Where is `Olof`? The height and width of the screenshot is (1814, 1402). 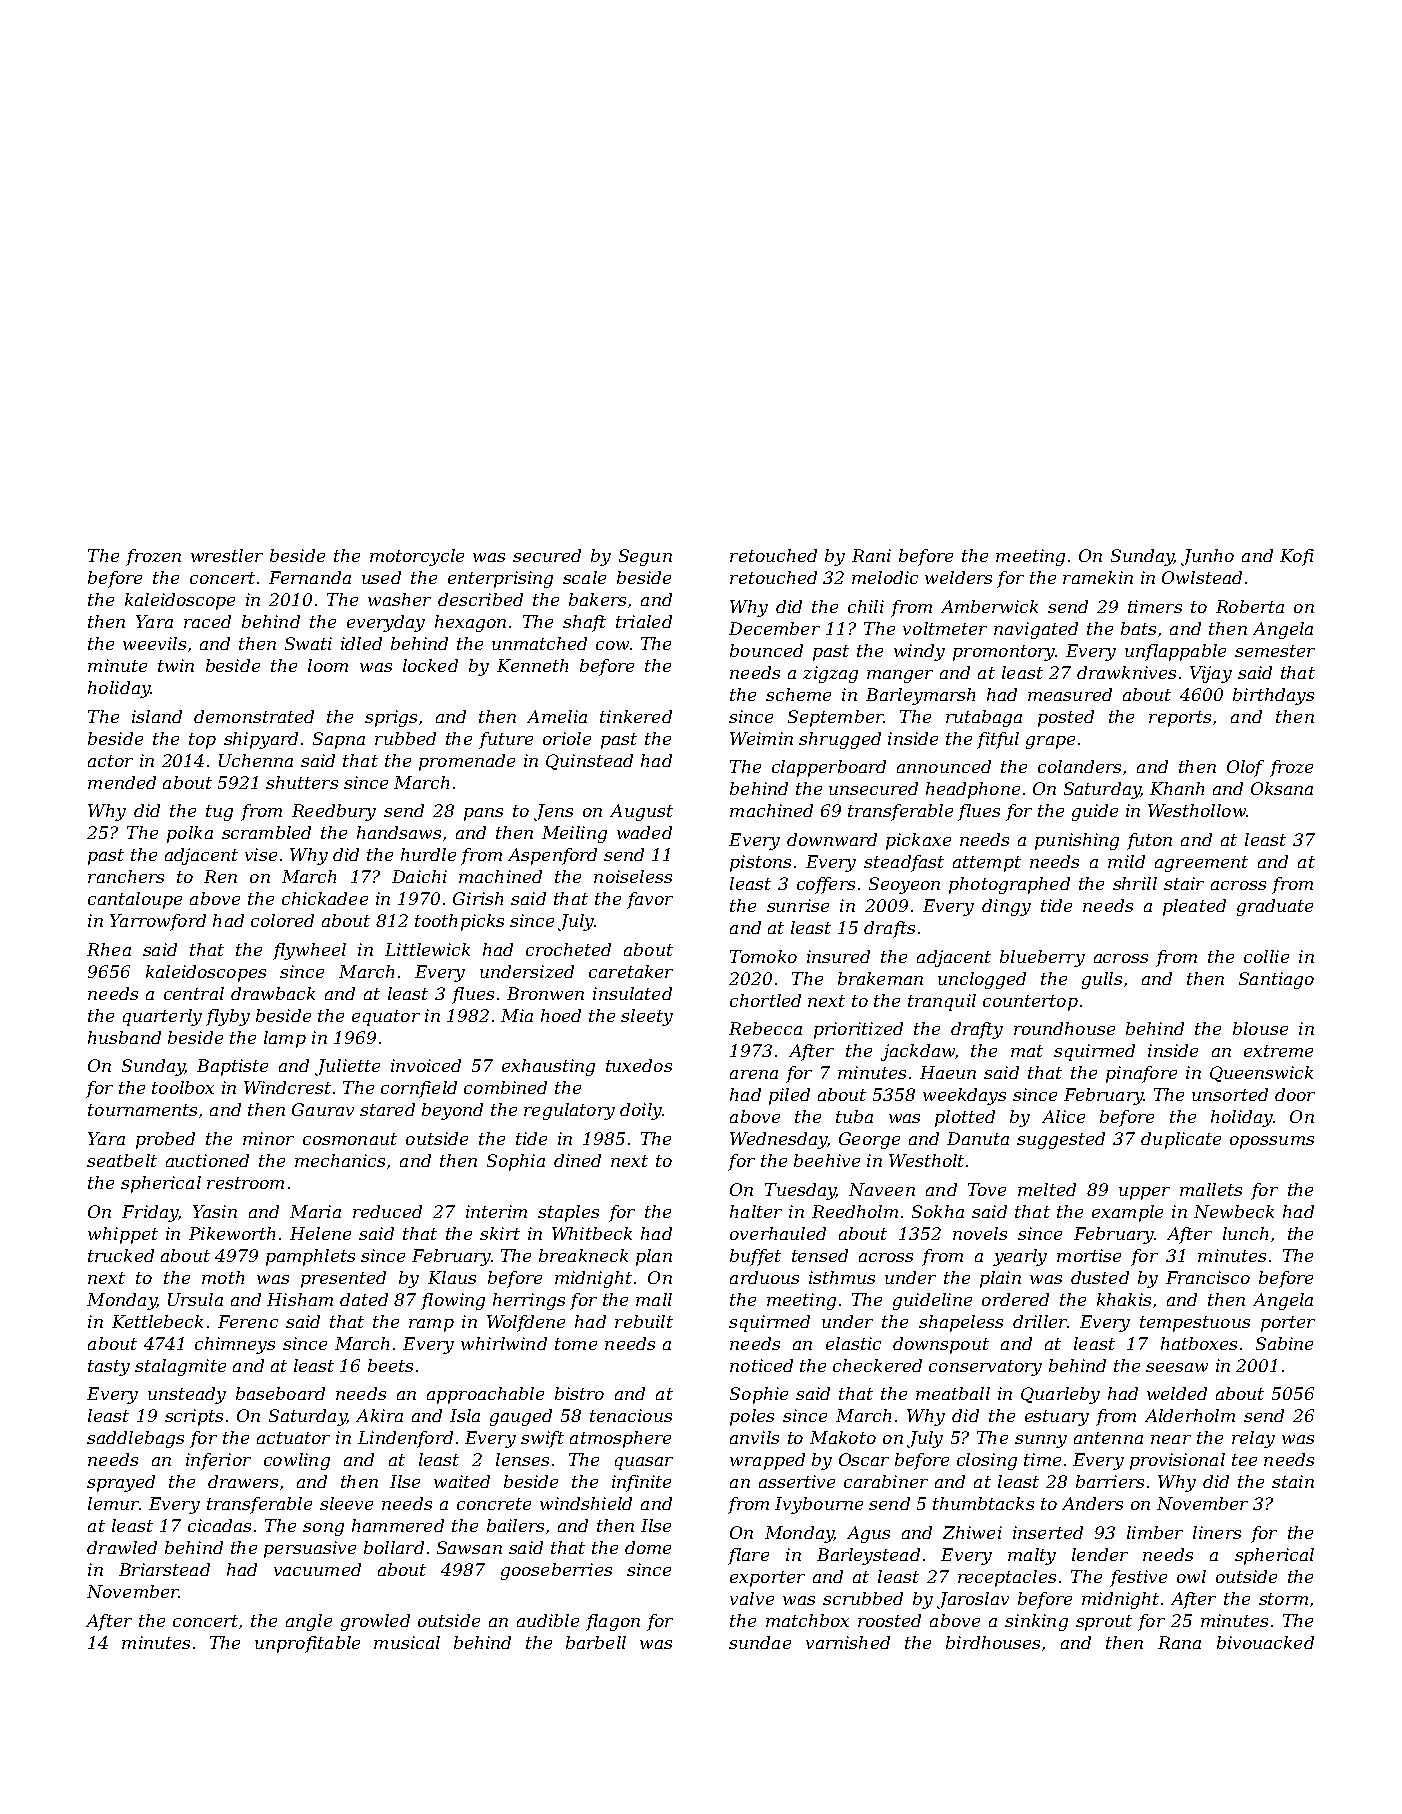
Olof is located at coordinates (1245, 768).
